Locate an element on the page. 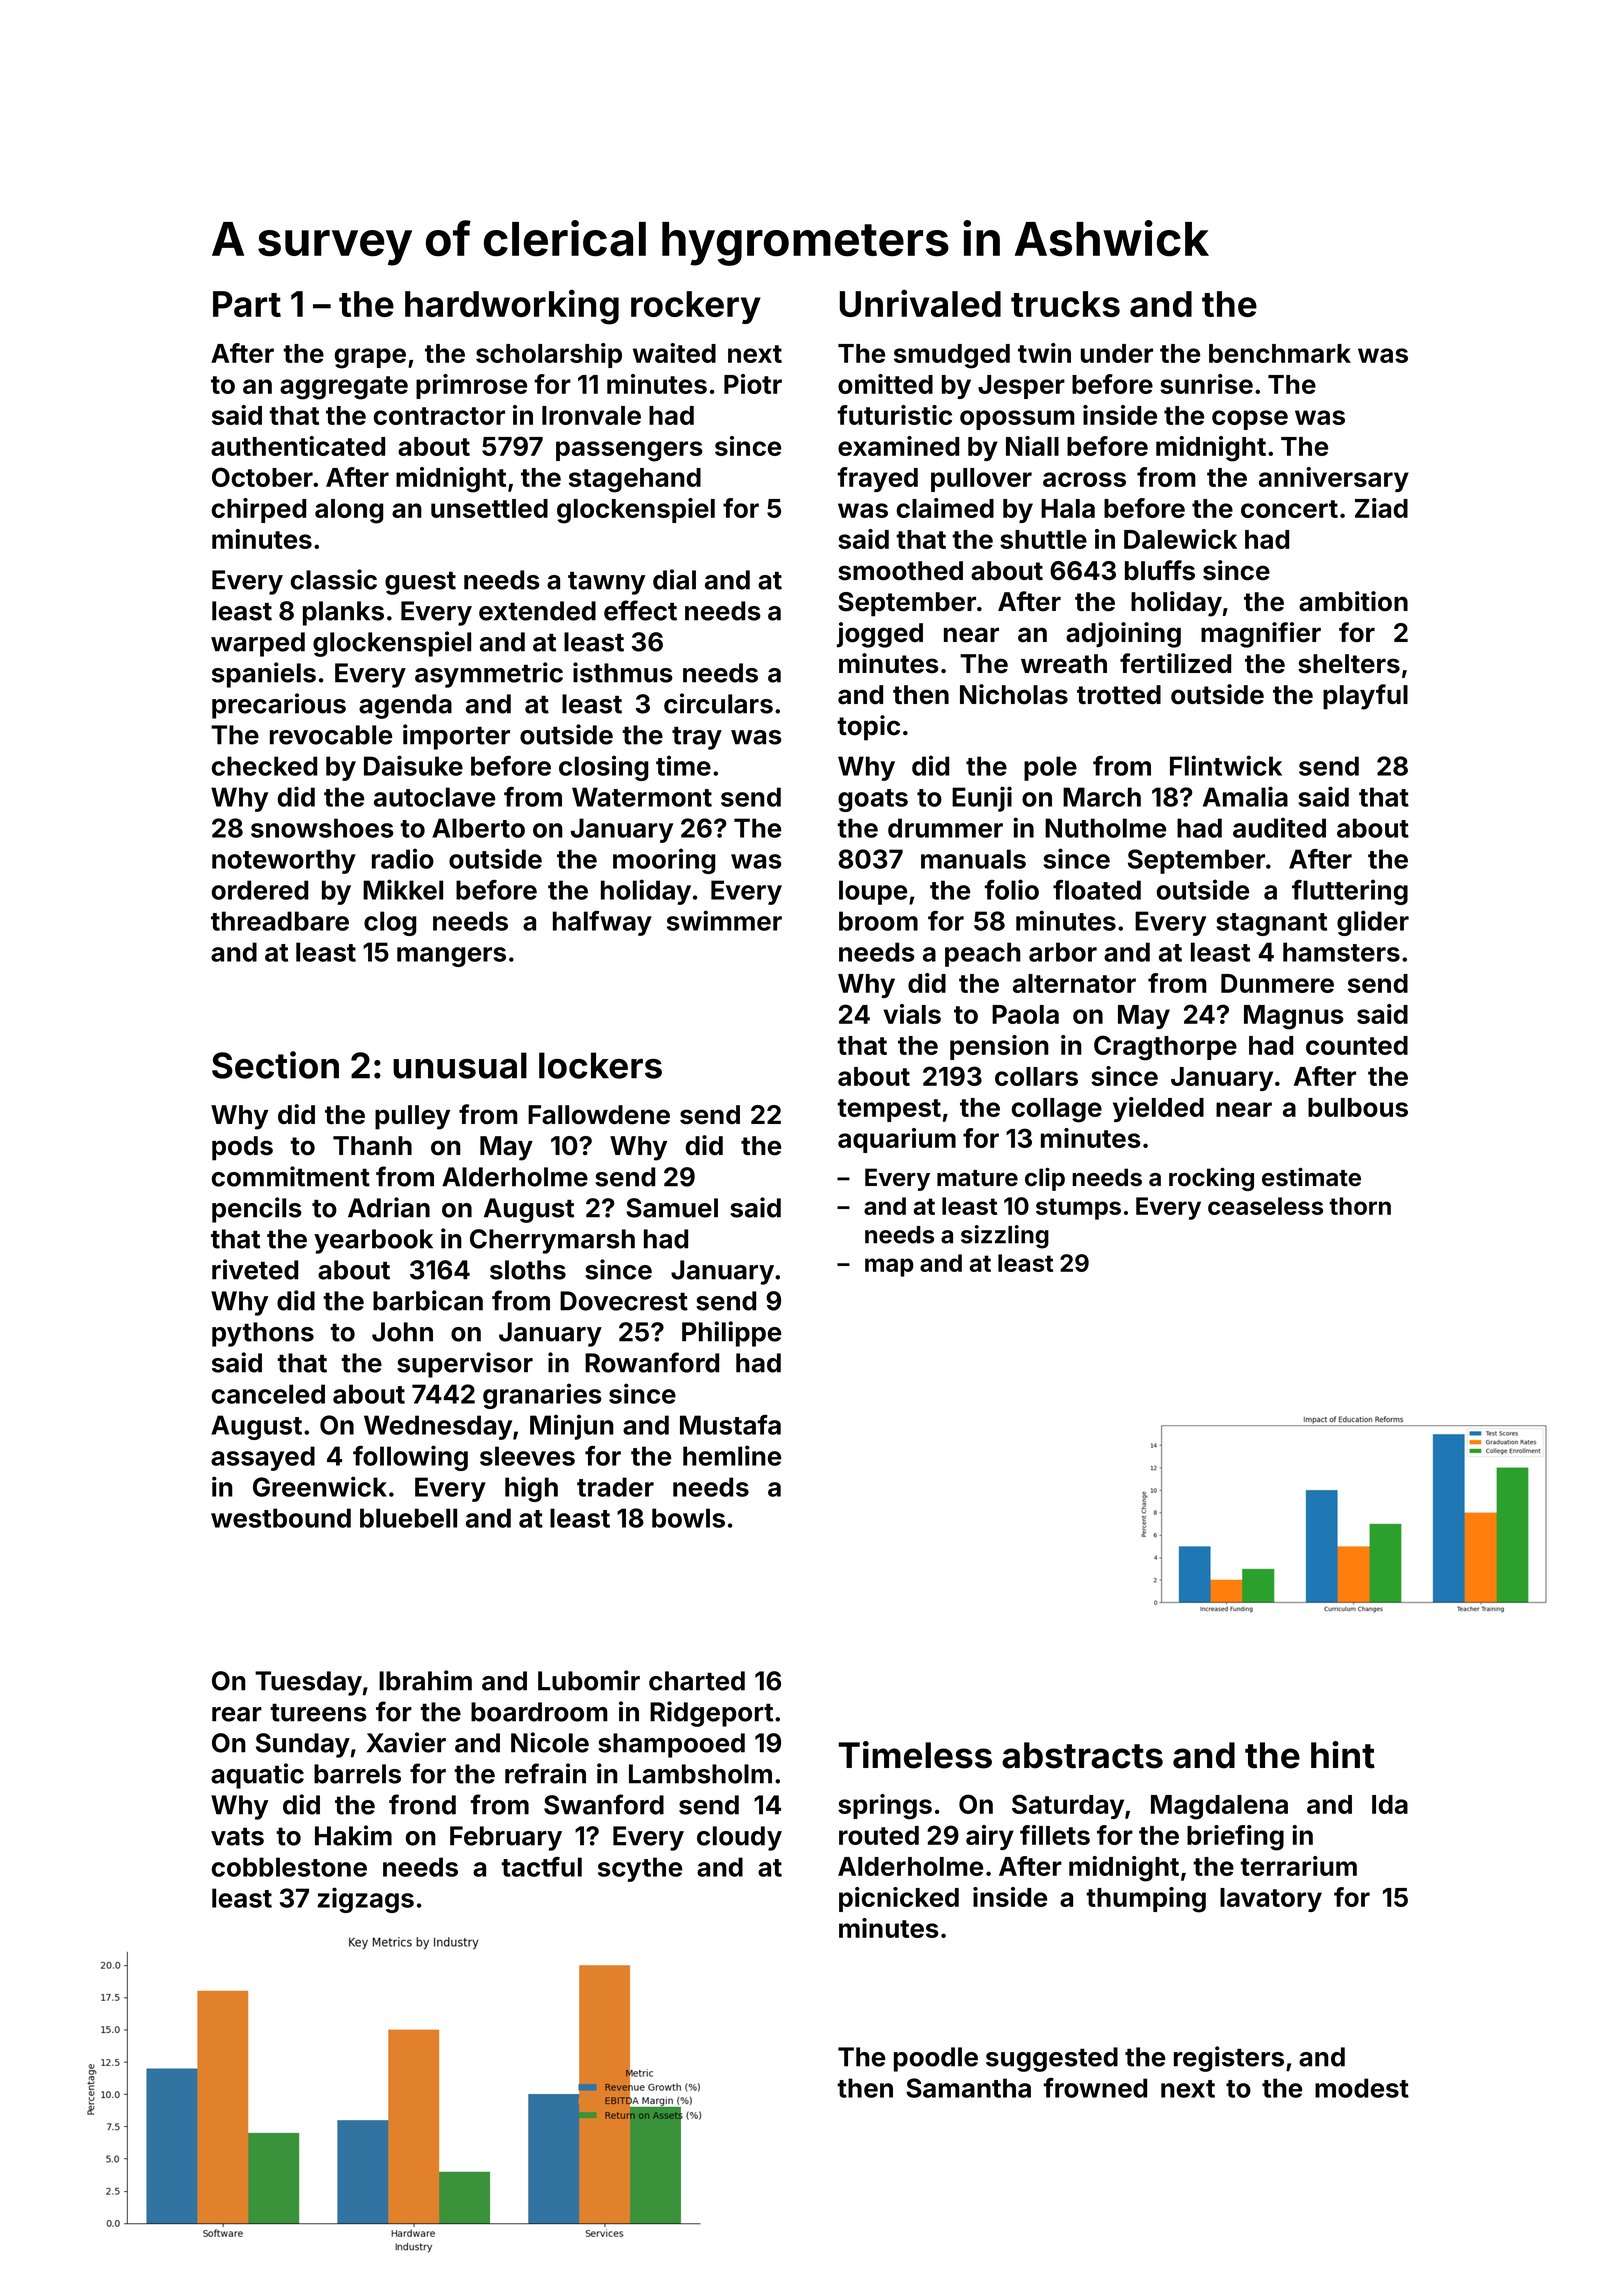 Image resolution: width=1620 pixels, height=2292 pixels. Unrivaled is located at coordinates (920, 303).
